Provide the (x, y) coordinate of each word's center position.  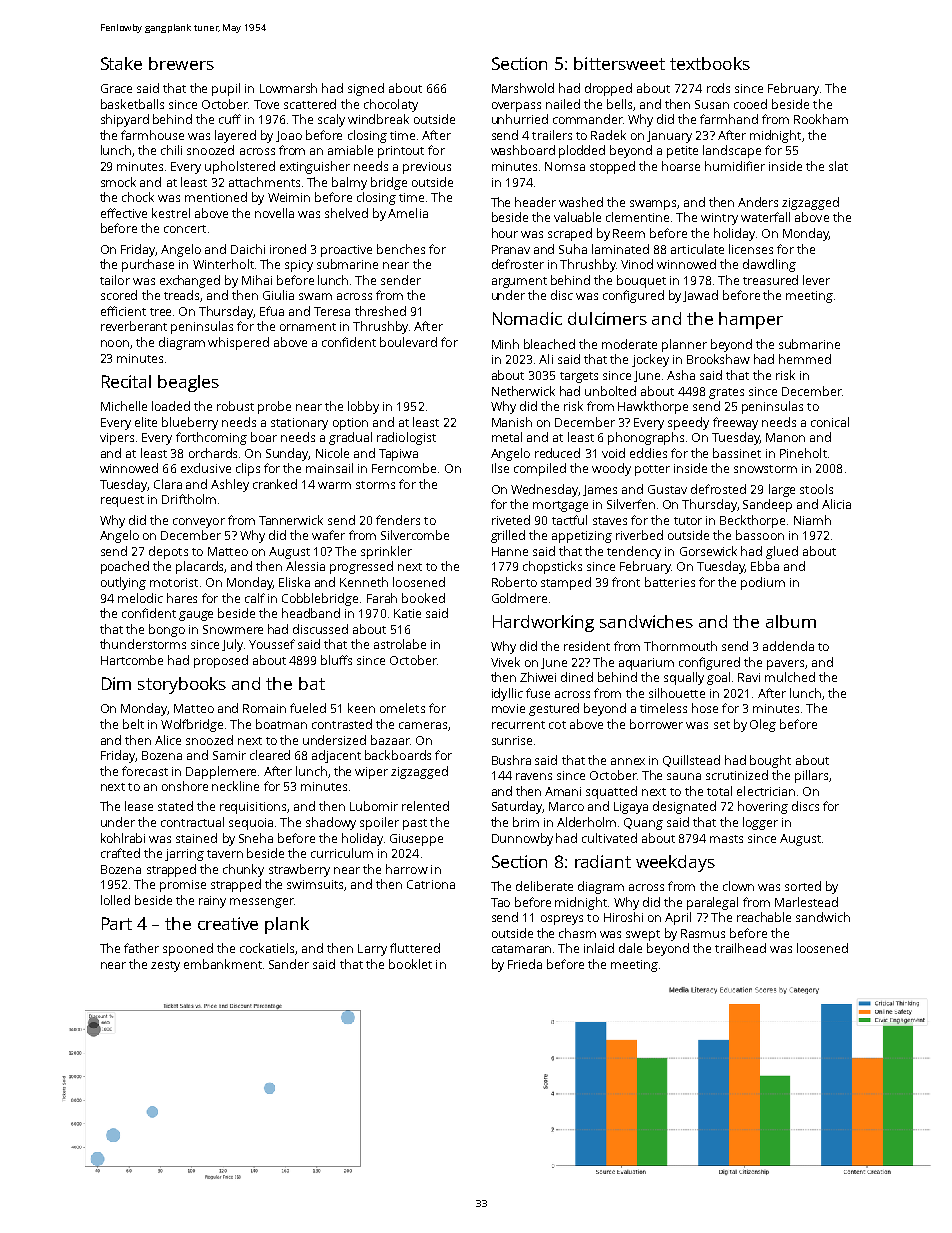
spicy (299, 266)
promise (183, 886)
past (415, 824)
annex (628, 761)
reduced (557, 453)
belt (133, 724)
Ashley (230, 485)
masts (726, 839)
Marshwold (523, 88)
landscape (732, 151)
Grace (116, 88)
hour (505, 233)
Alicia (836, 504)
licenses (751, 249)
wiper (371, 773)
